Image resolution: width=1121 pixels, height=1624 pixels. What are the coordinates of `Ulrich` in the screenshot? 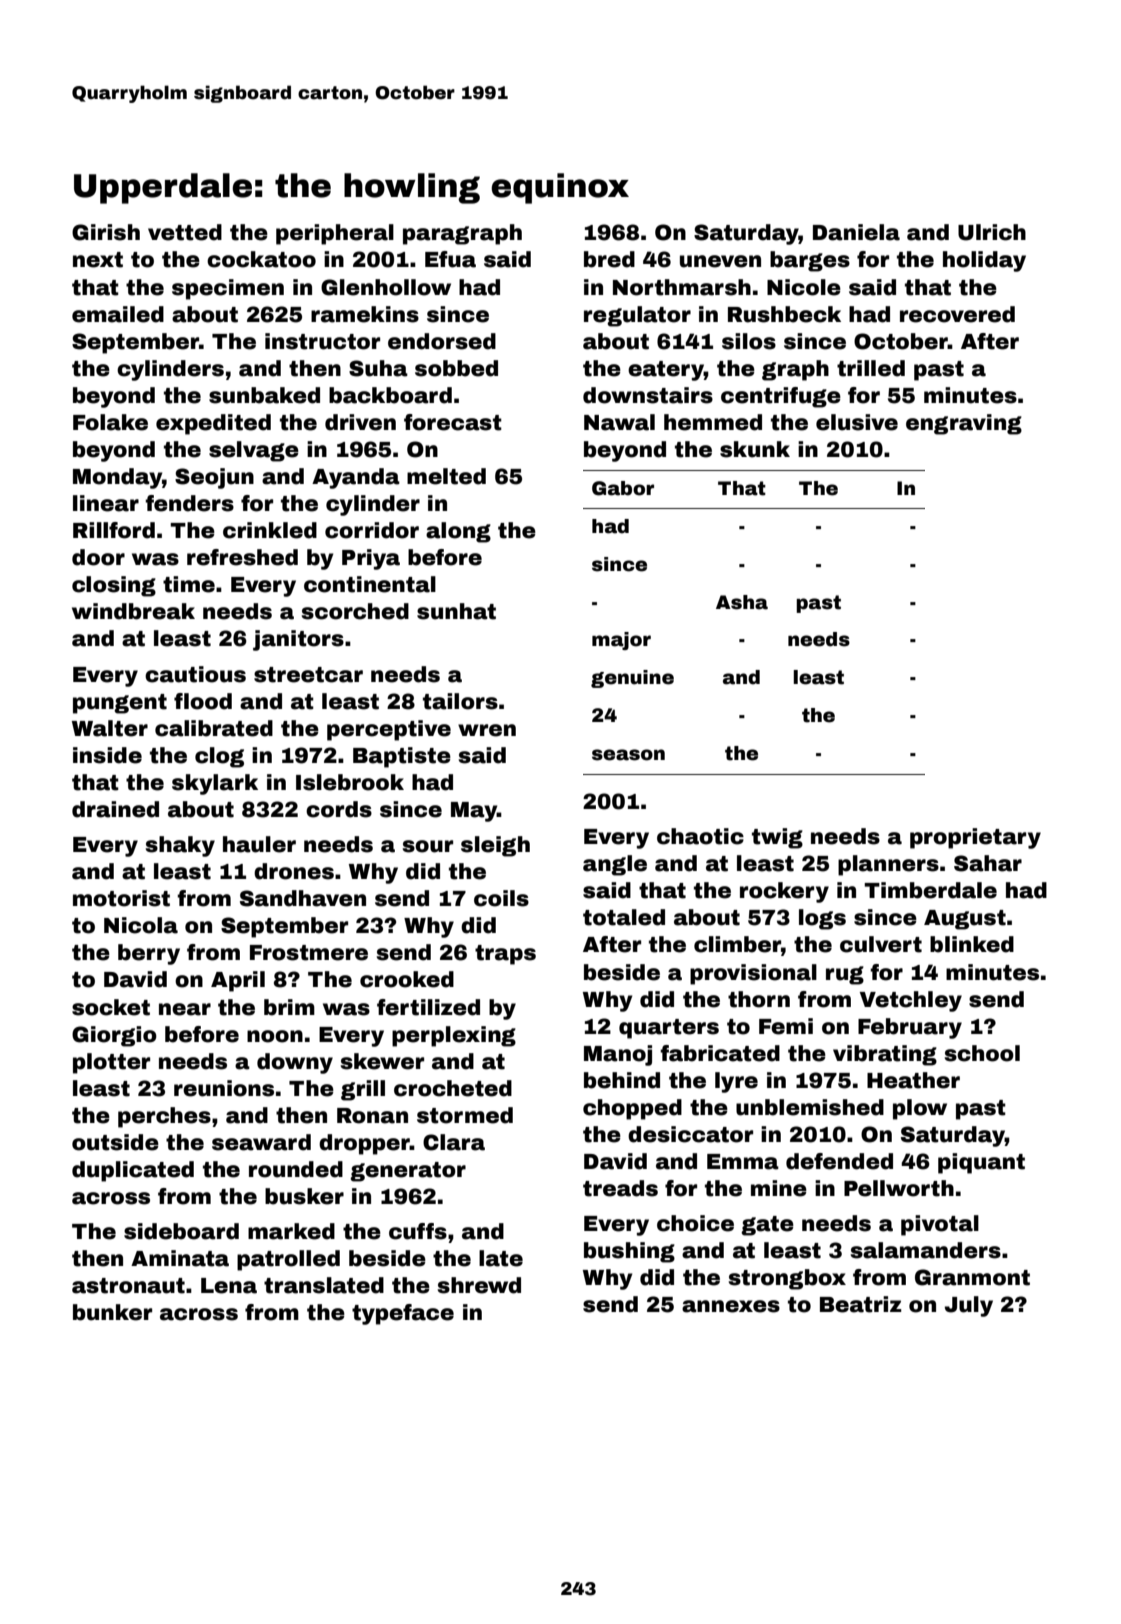 It's located at (992, 232).
